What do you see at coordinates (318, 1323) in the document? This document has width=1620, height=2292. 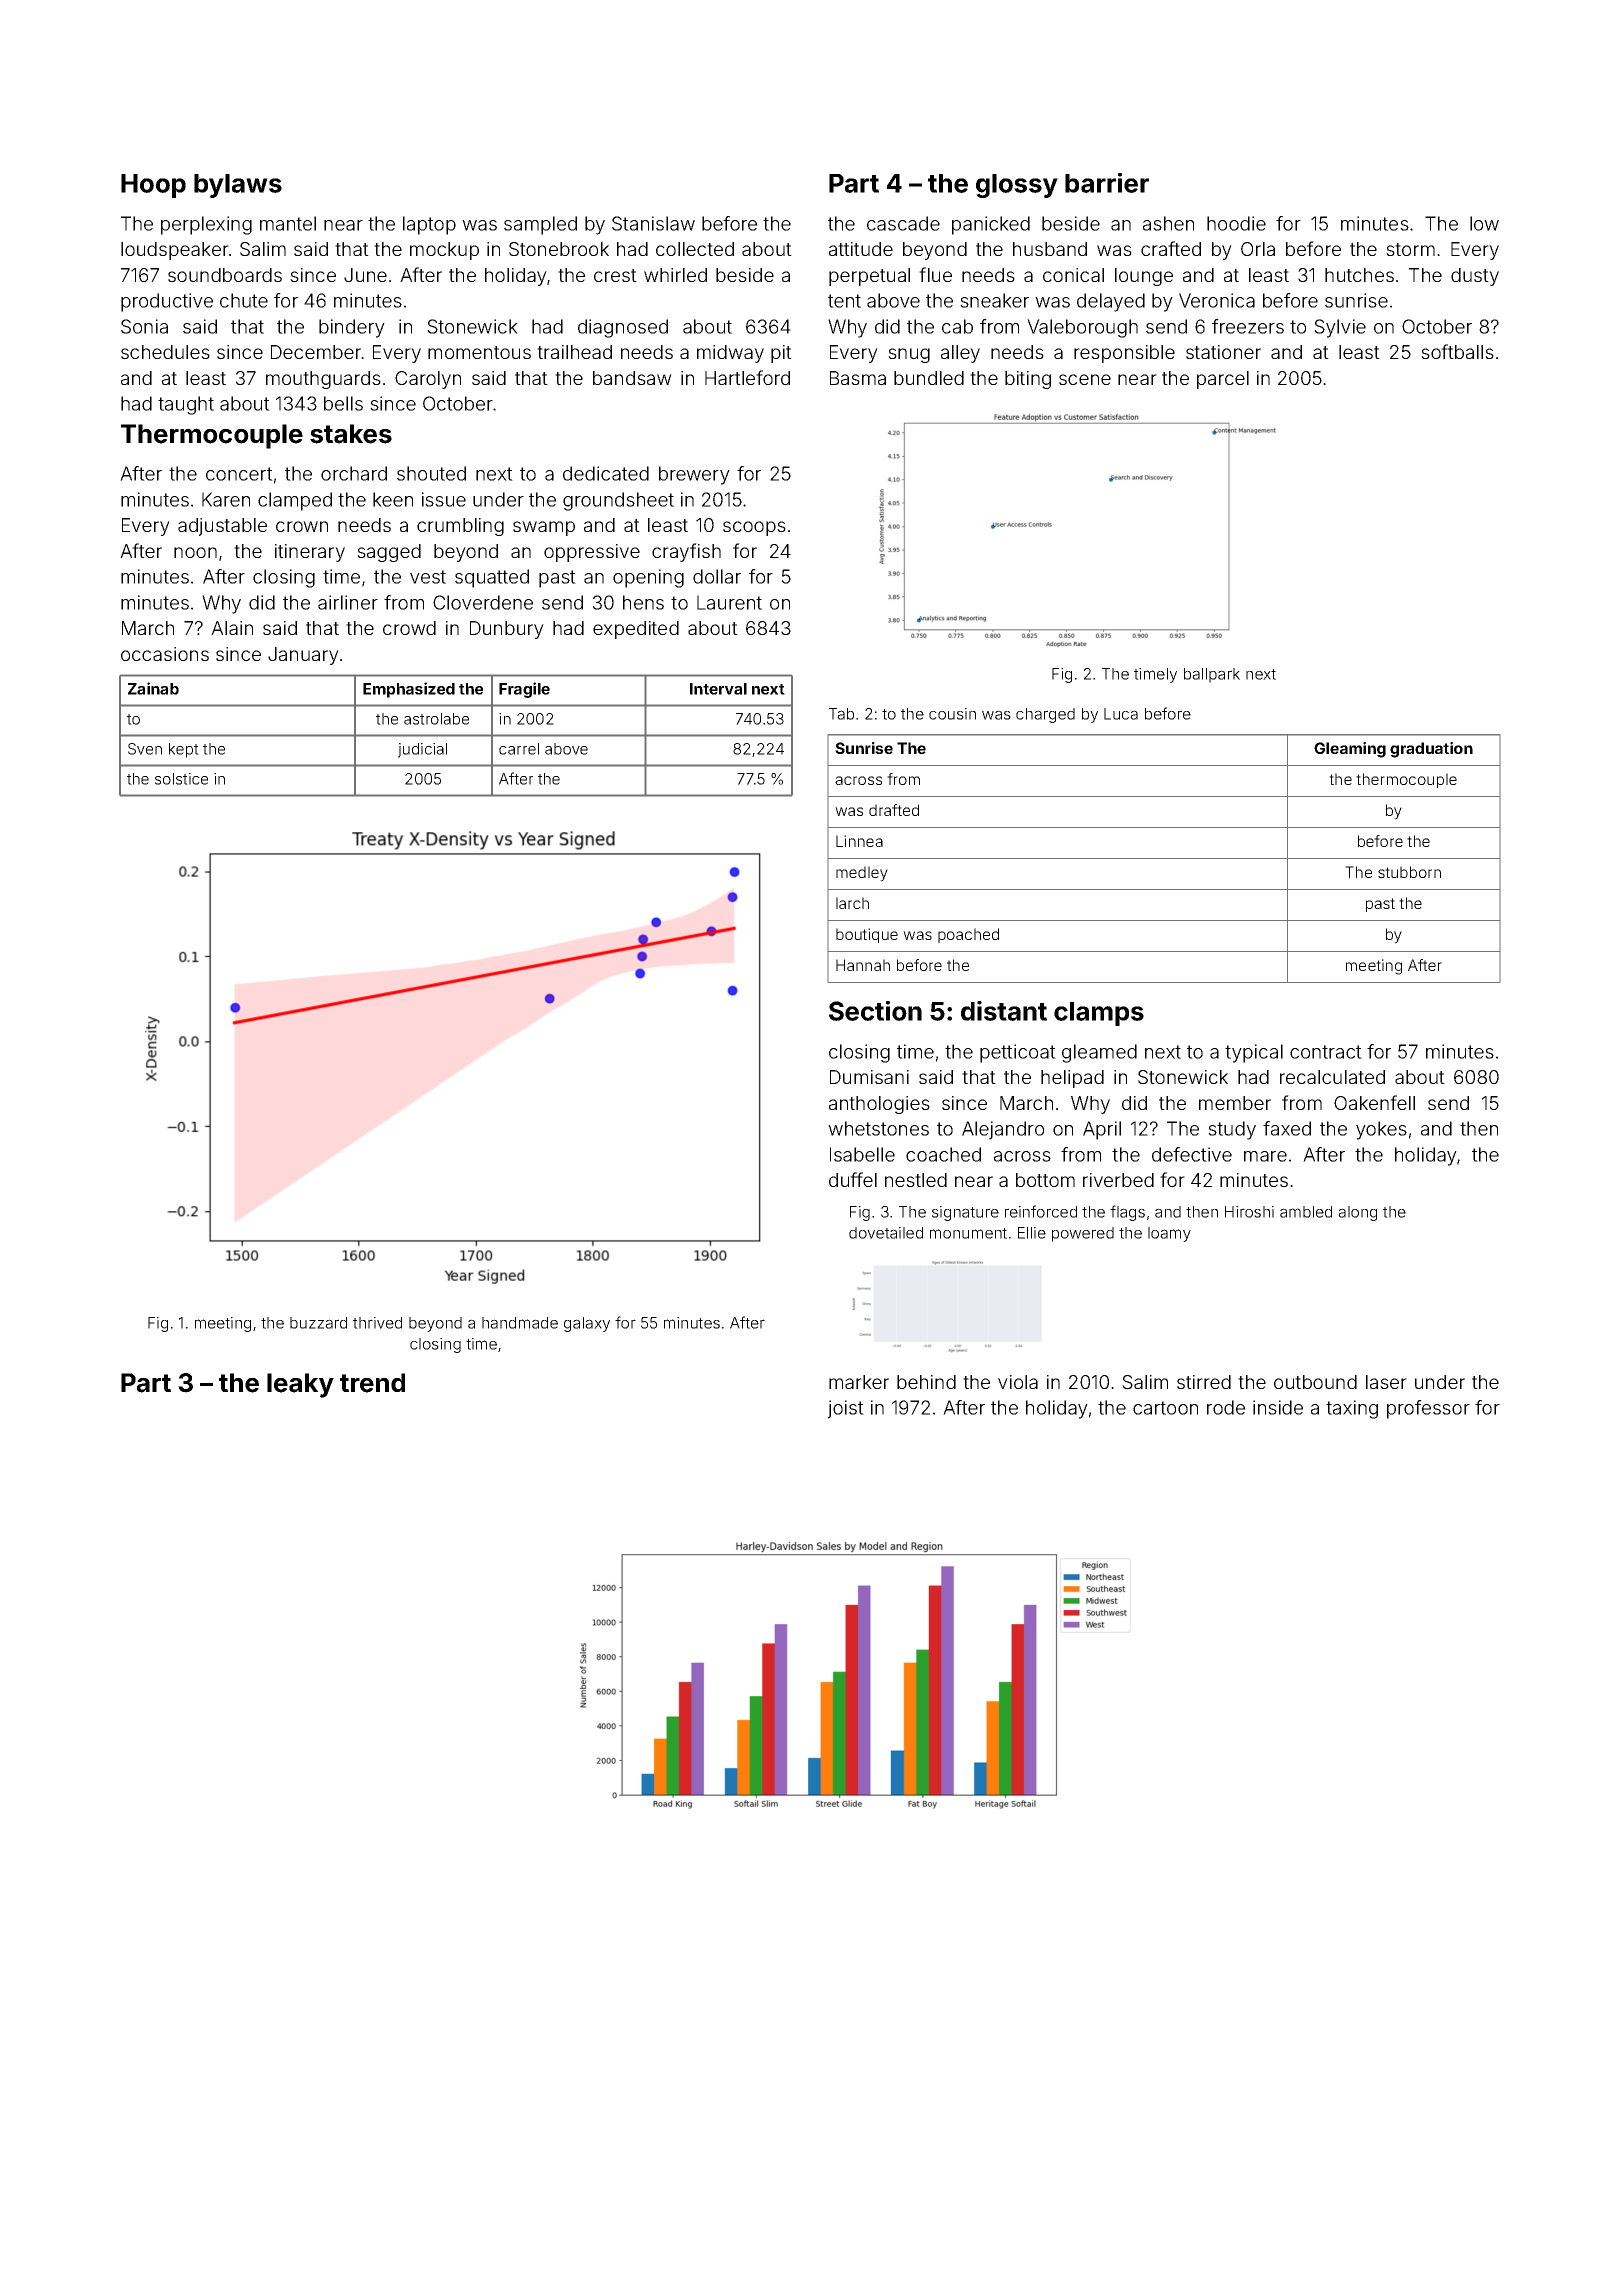 I see `buzzard` at bounding box center [318, 1323].
